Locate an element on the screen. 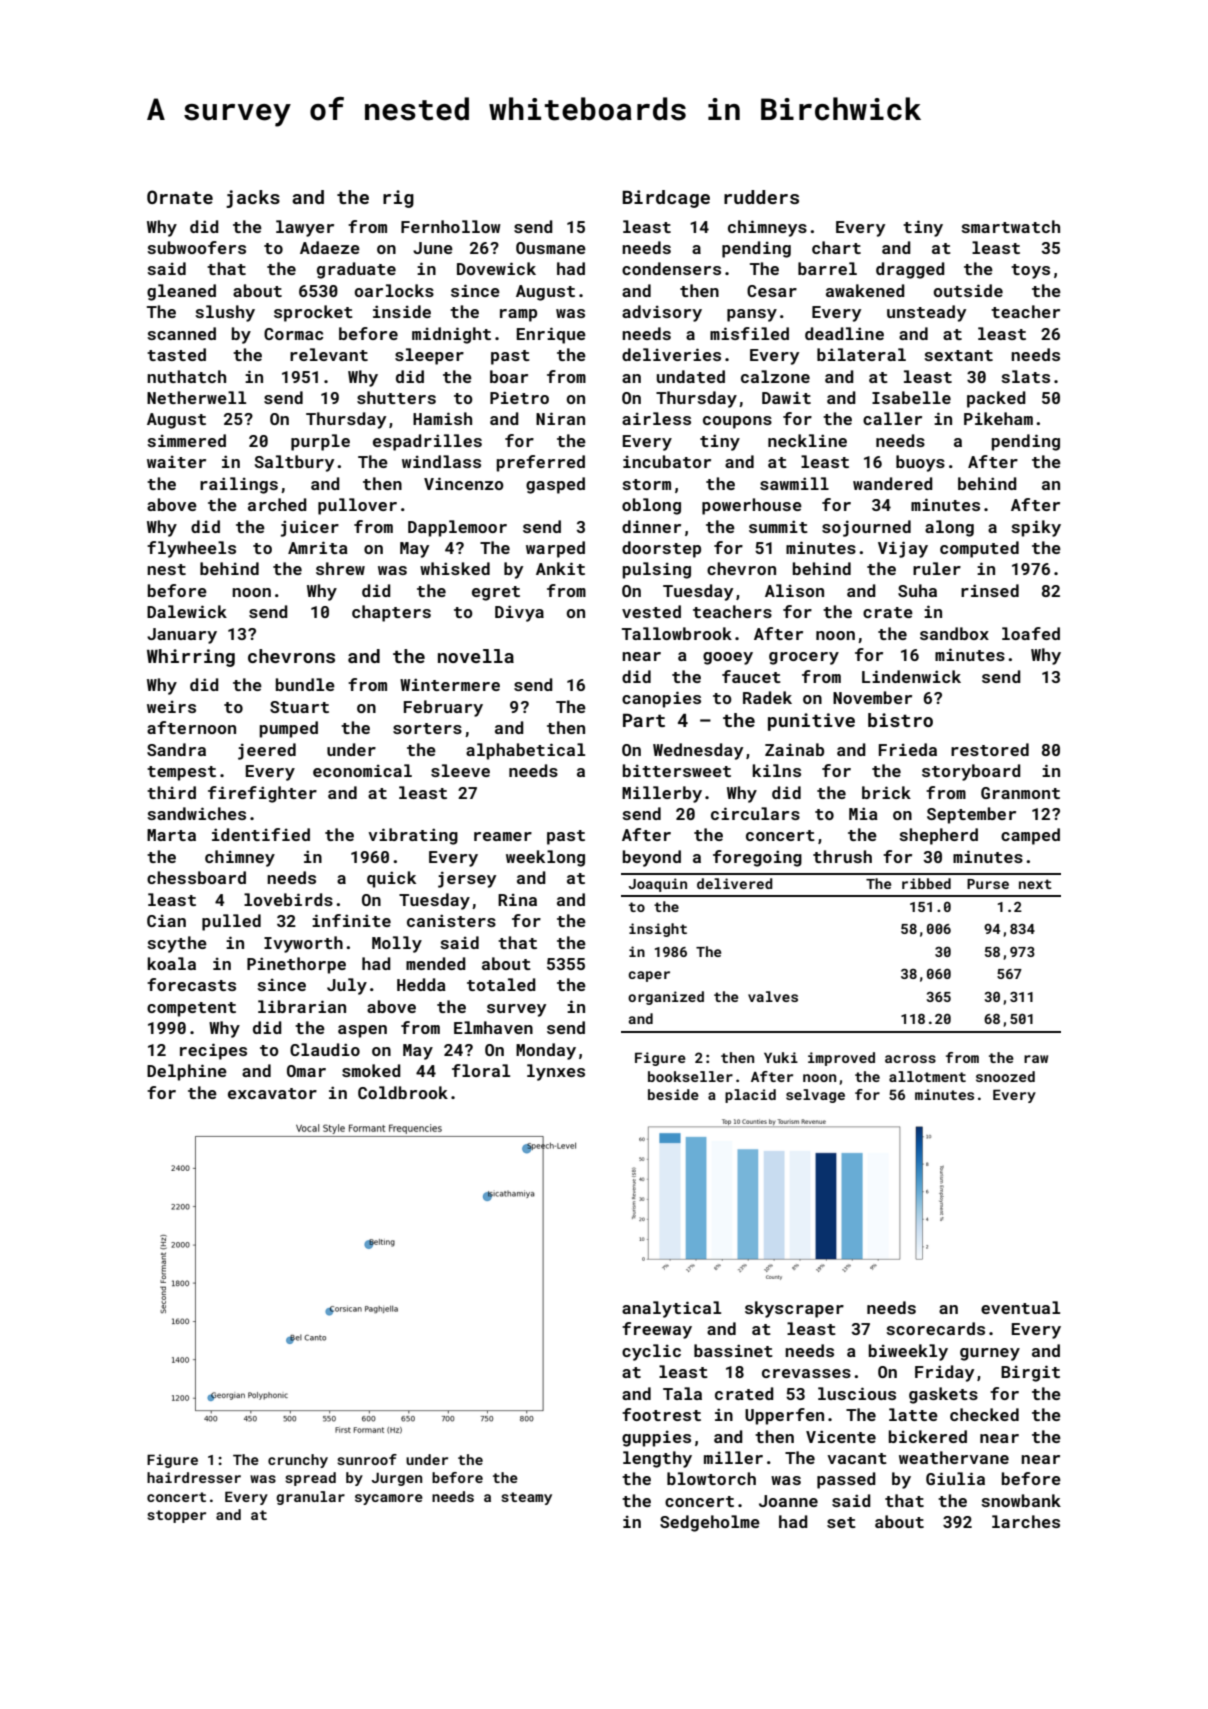 The image size is (1208, 1709). Wintermere is located at coordinates (450, 684).
